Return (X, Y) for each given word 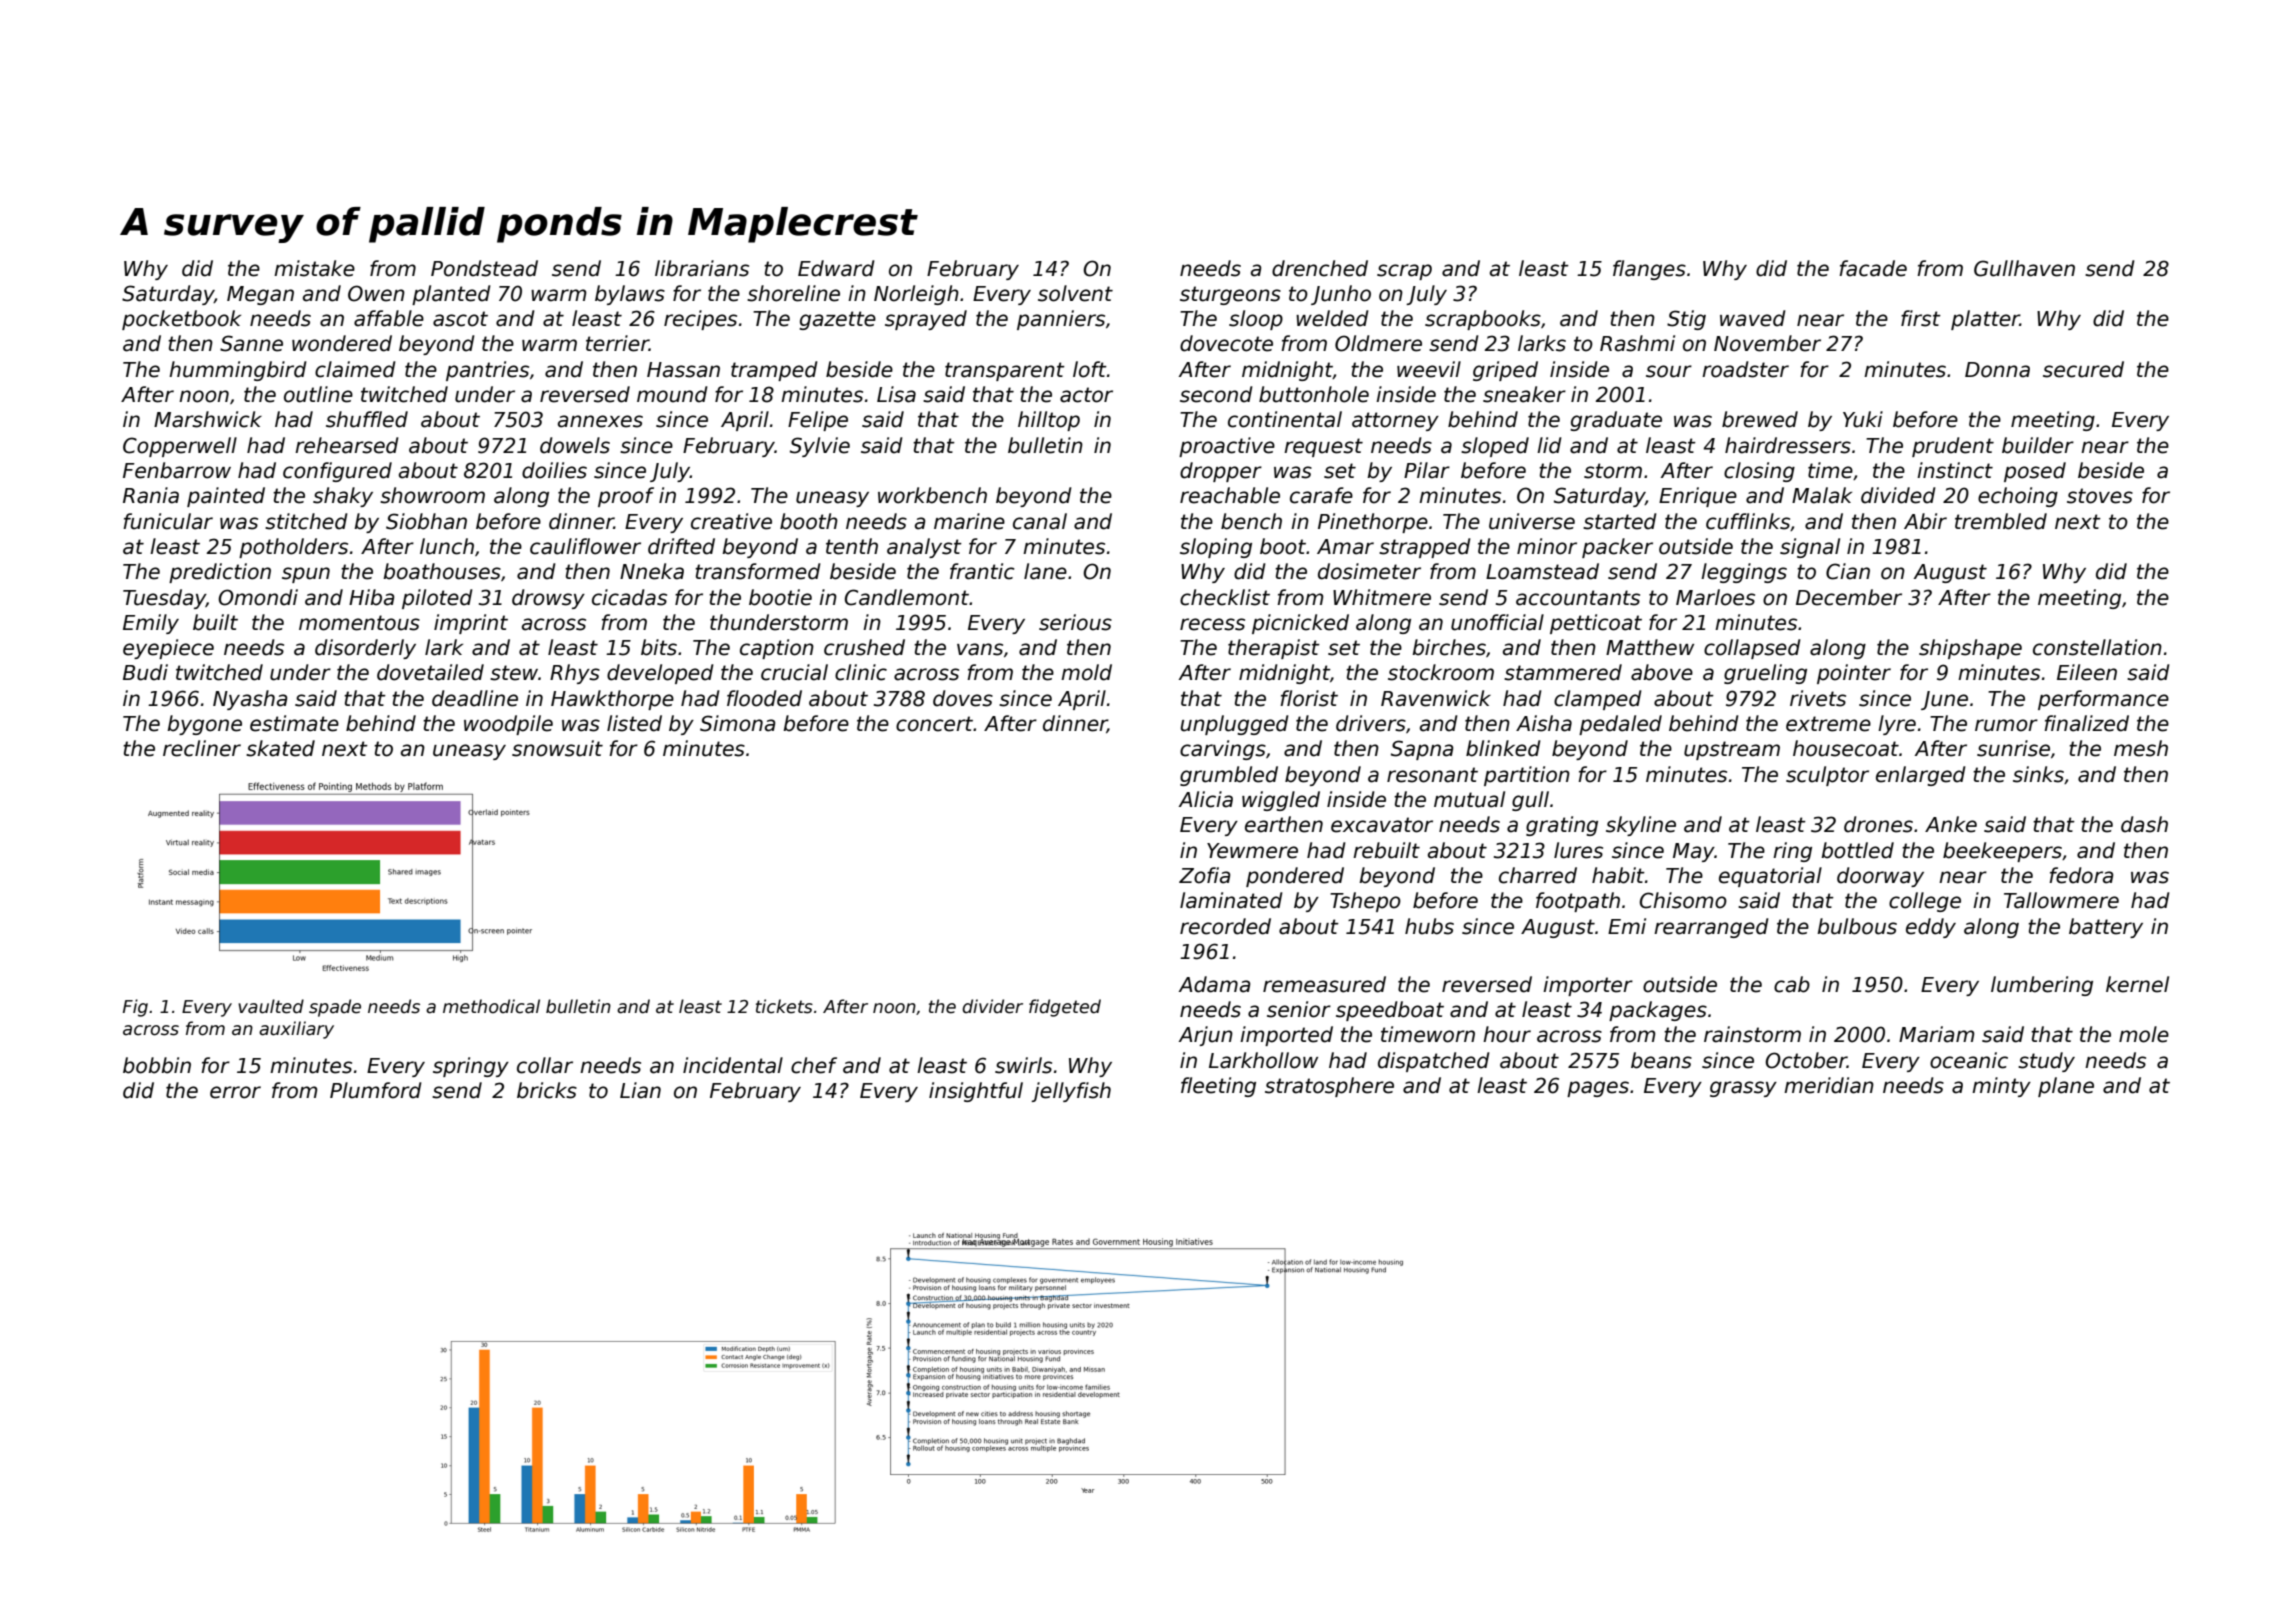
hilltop (1049, 421)
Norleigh (916, 295)
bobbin (157, 1065)
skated (280, 748)
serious (1075, 622)
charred (1538, 875)
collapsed (1752, 649)
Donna (1997, 370)
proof (626, 497)
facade (1873, 268)
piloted (437, 599)
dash (2144, 824)
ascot (460, 319)
